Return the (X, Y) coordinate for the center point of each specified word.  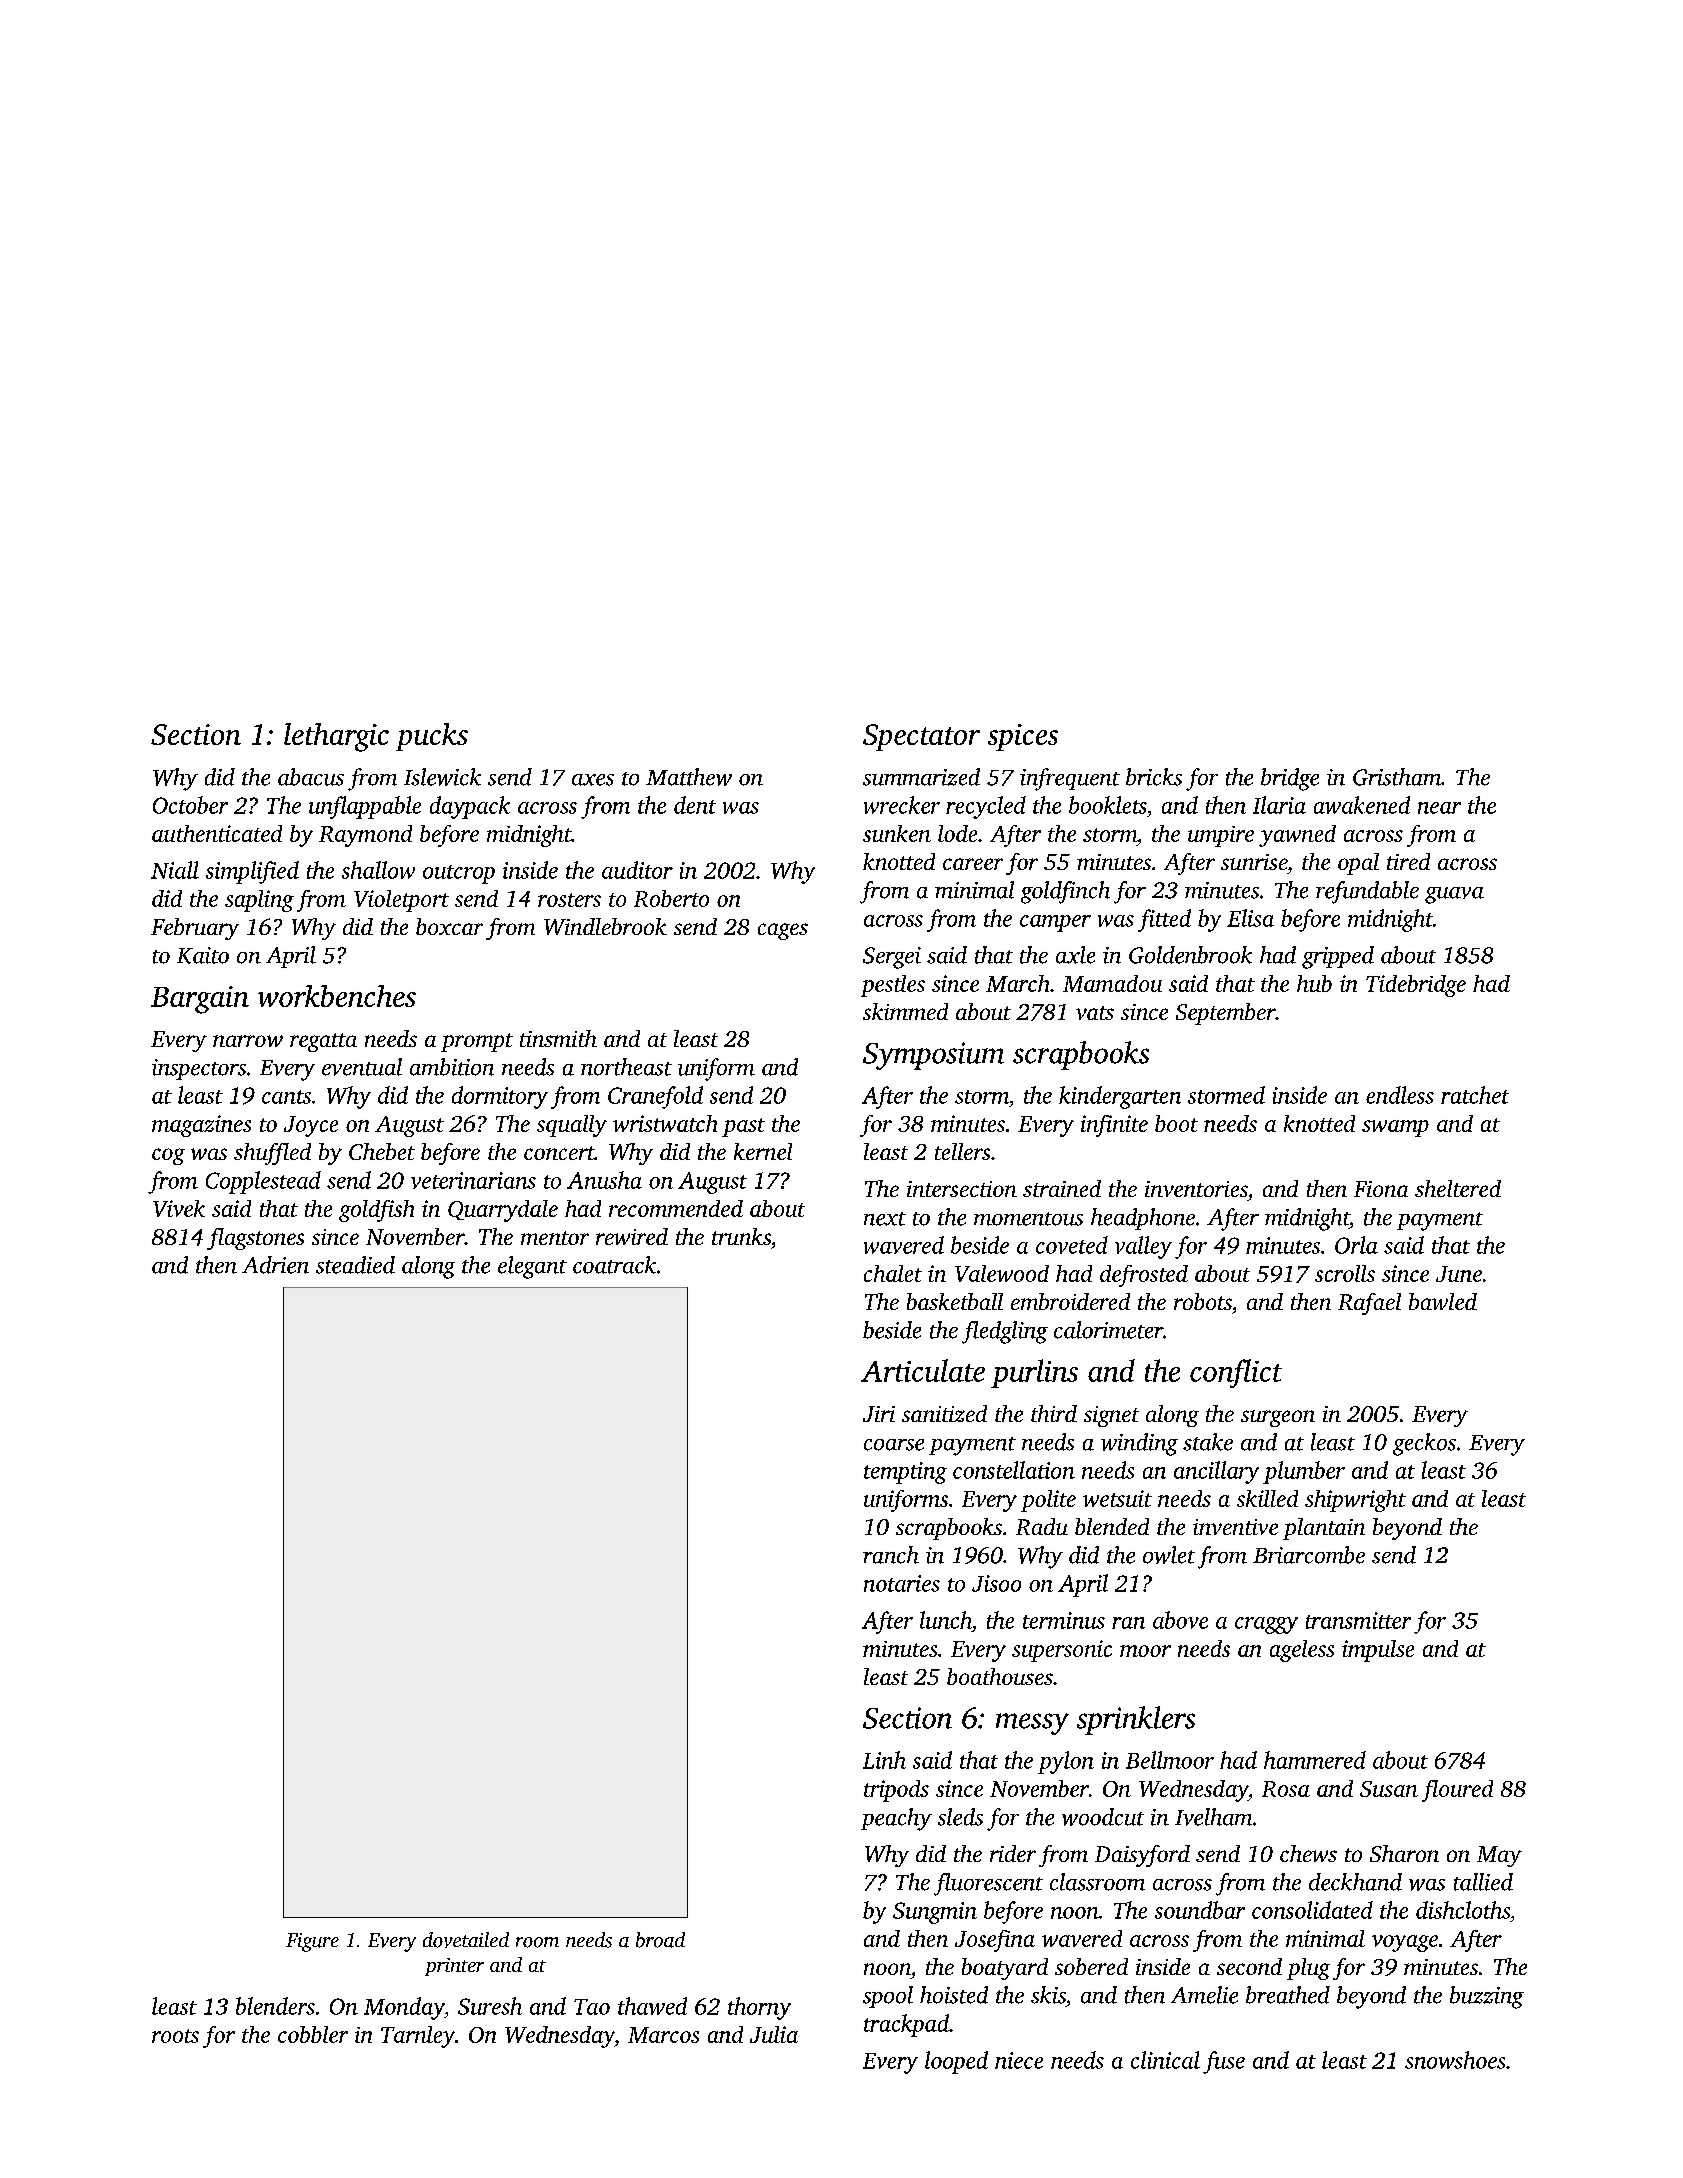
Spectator (921, 737)
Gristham (1397, 777)
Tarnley (418, 2037)
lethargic (336, 737)
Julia (774, 2034)
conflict (1236, 1373)
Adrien (275, 1265)
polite (1048, 1501)
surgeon (1278, 1418)
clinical (1165, 2060)
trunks (741, 1236)
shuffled (272, 1154)
